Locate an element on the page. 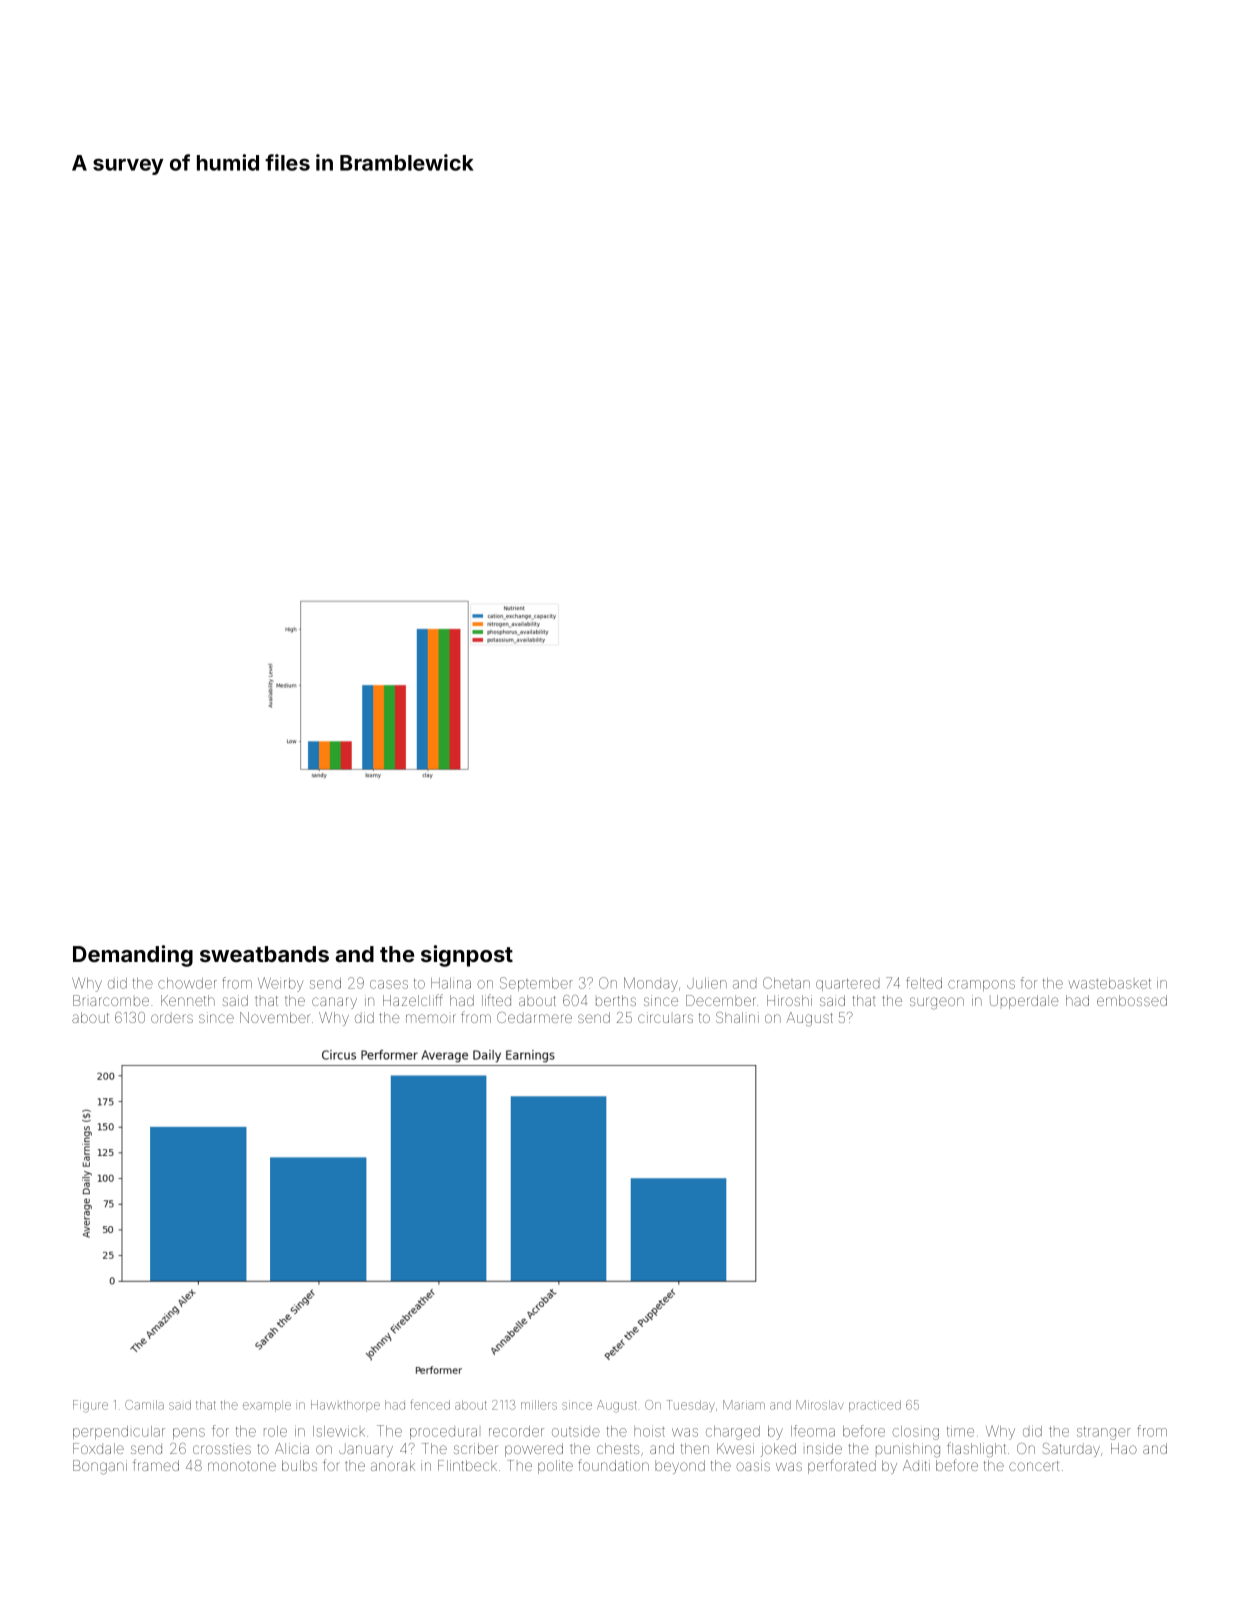 This image has width=1240, height=1605. Cedarmere is located at coordinates (534, 1017).
